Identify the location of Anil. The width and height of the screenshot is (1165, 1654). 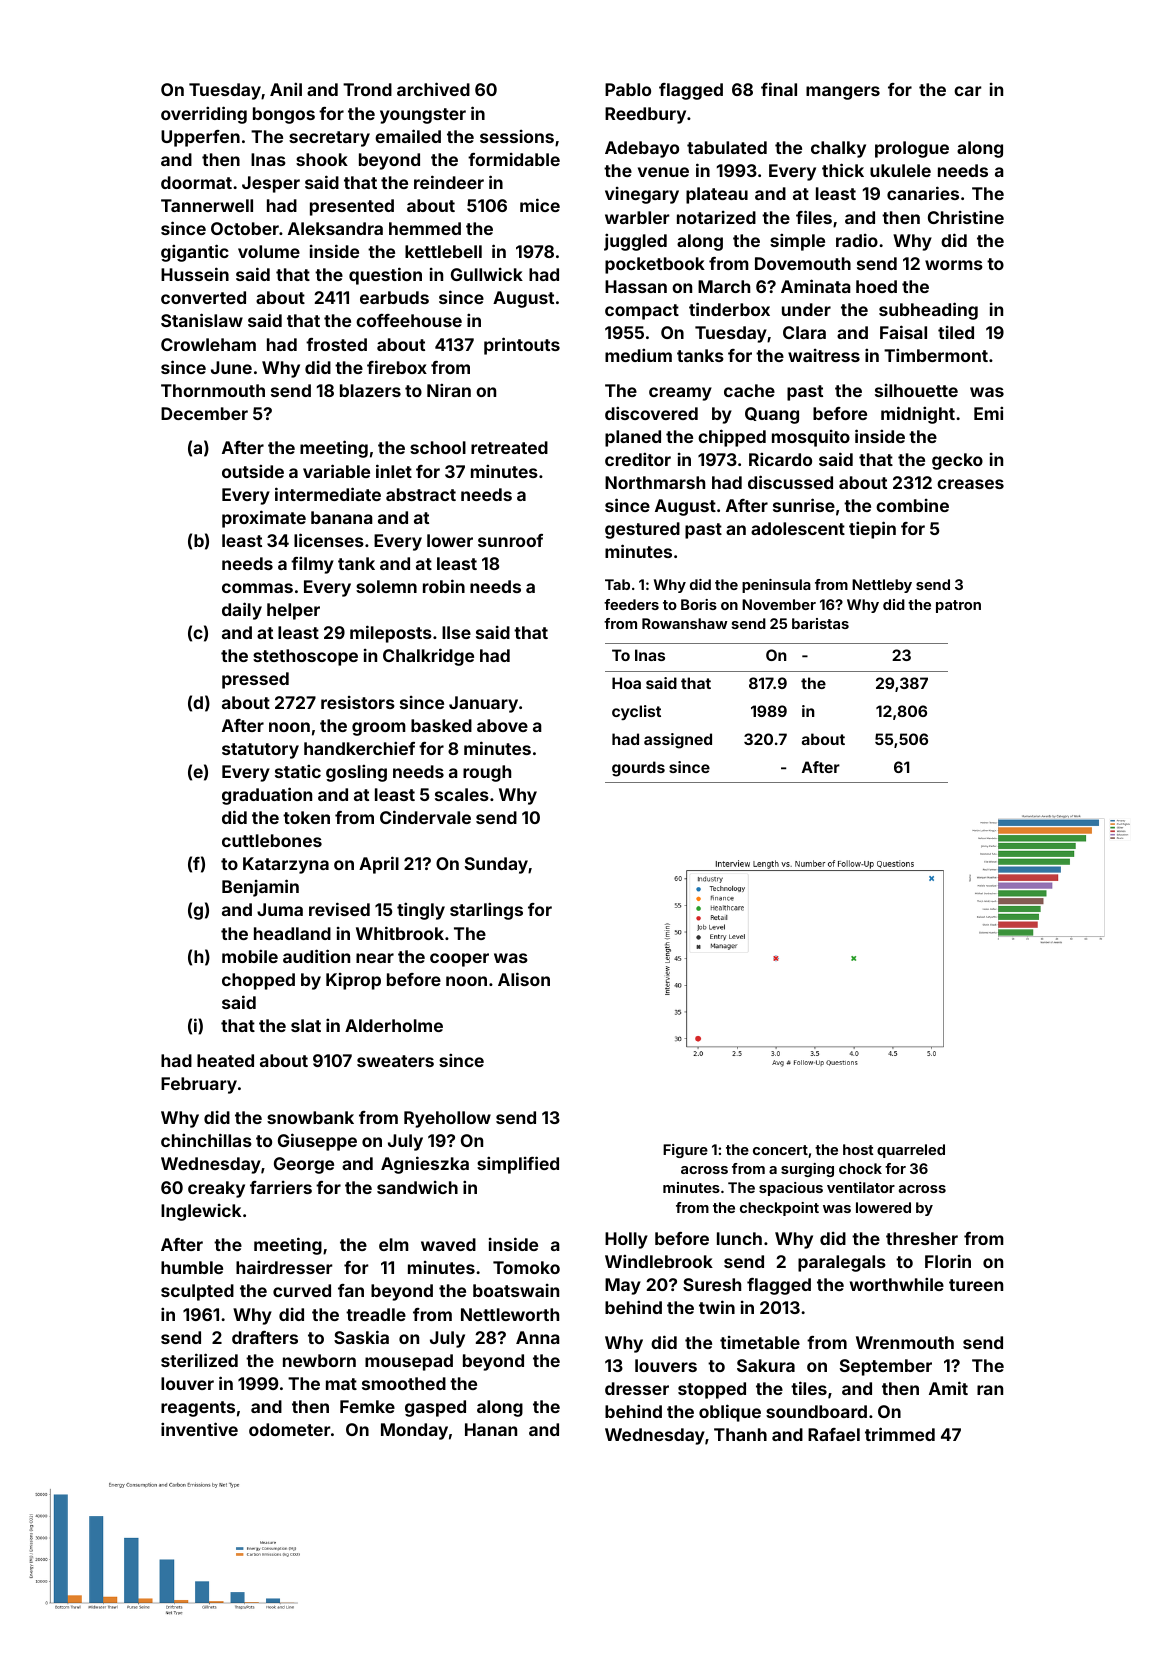
(286, 89).
